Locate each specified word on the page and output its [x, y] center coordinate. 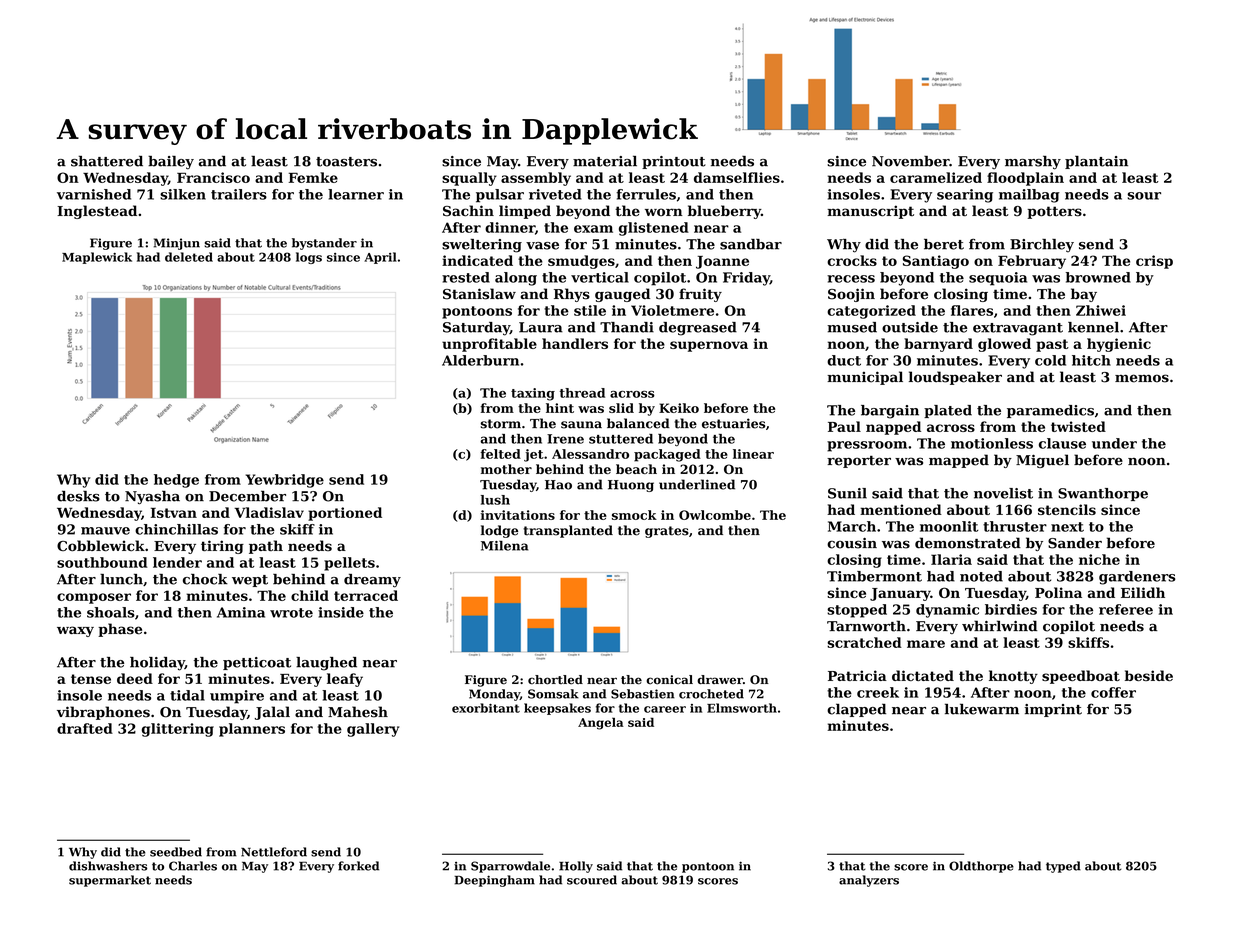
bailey [171, 162]
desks [78, 496]
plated [948, 411]
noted [981, 576]
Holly [576, 867]
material [605, 161]
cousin [852, 543]
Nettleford [274, 852]
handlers [575, 343]
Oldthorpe [981, 867]
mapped [959, 461]
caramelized [936, 177]
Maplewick [97, 258]
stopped [857, 611]
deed [135, 678]
